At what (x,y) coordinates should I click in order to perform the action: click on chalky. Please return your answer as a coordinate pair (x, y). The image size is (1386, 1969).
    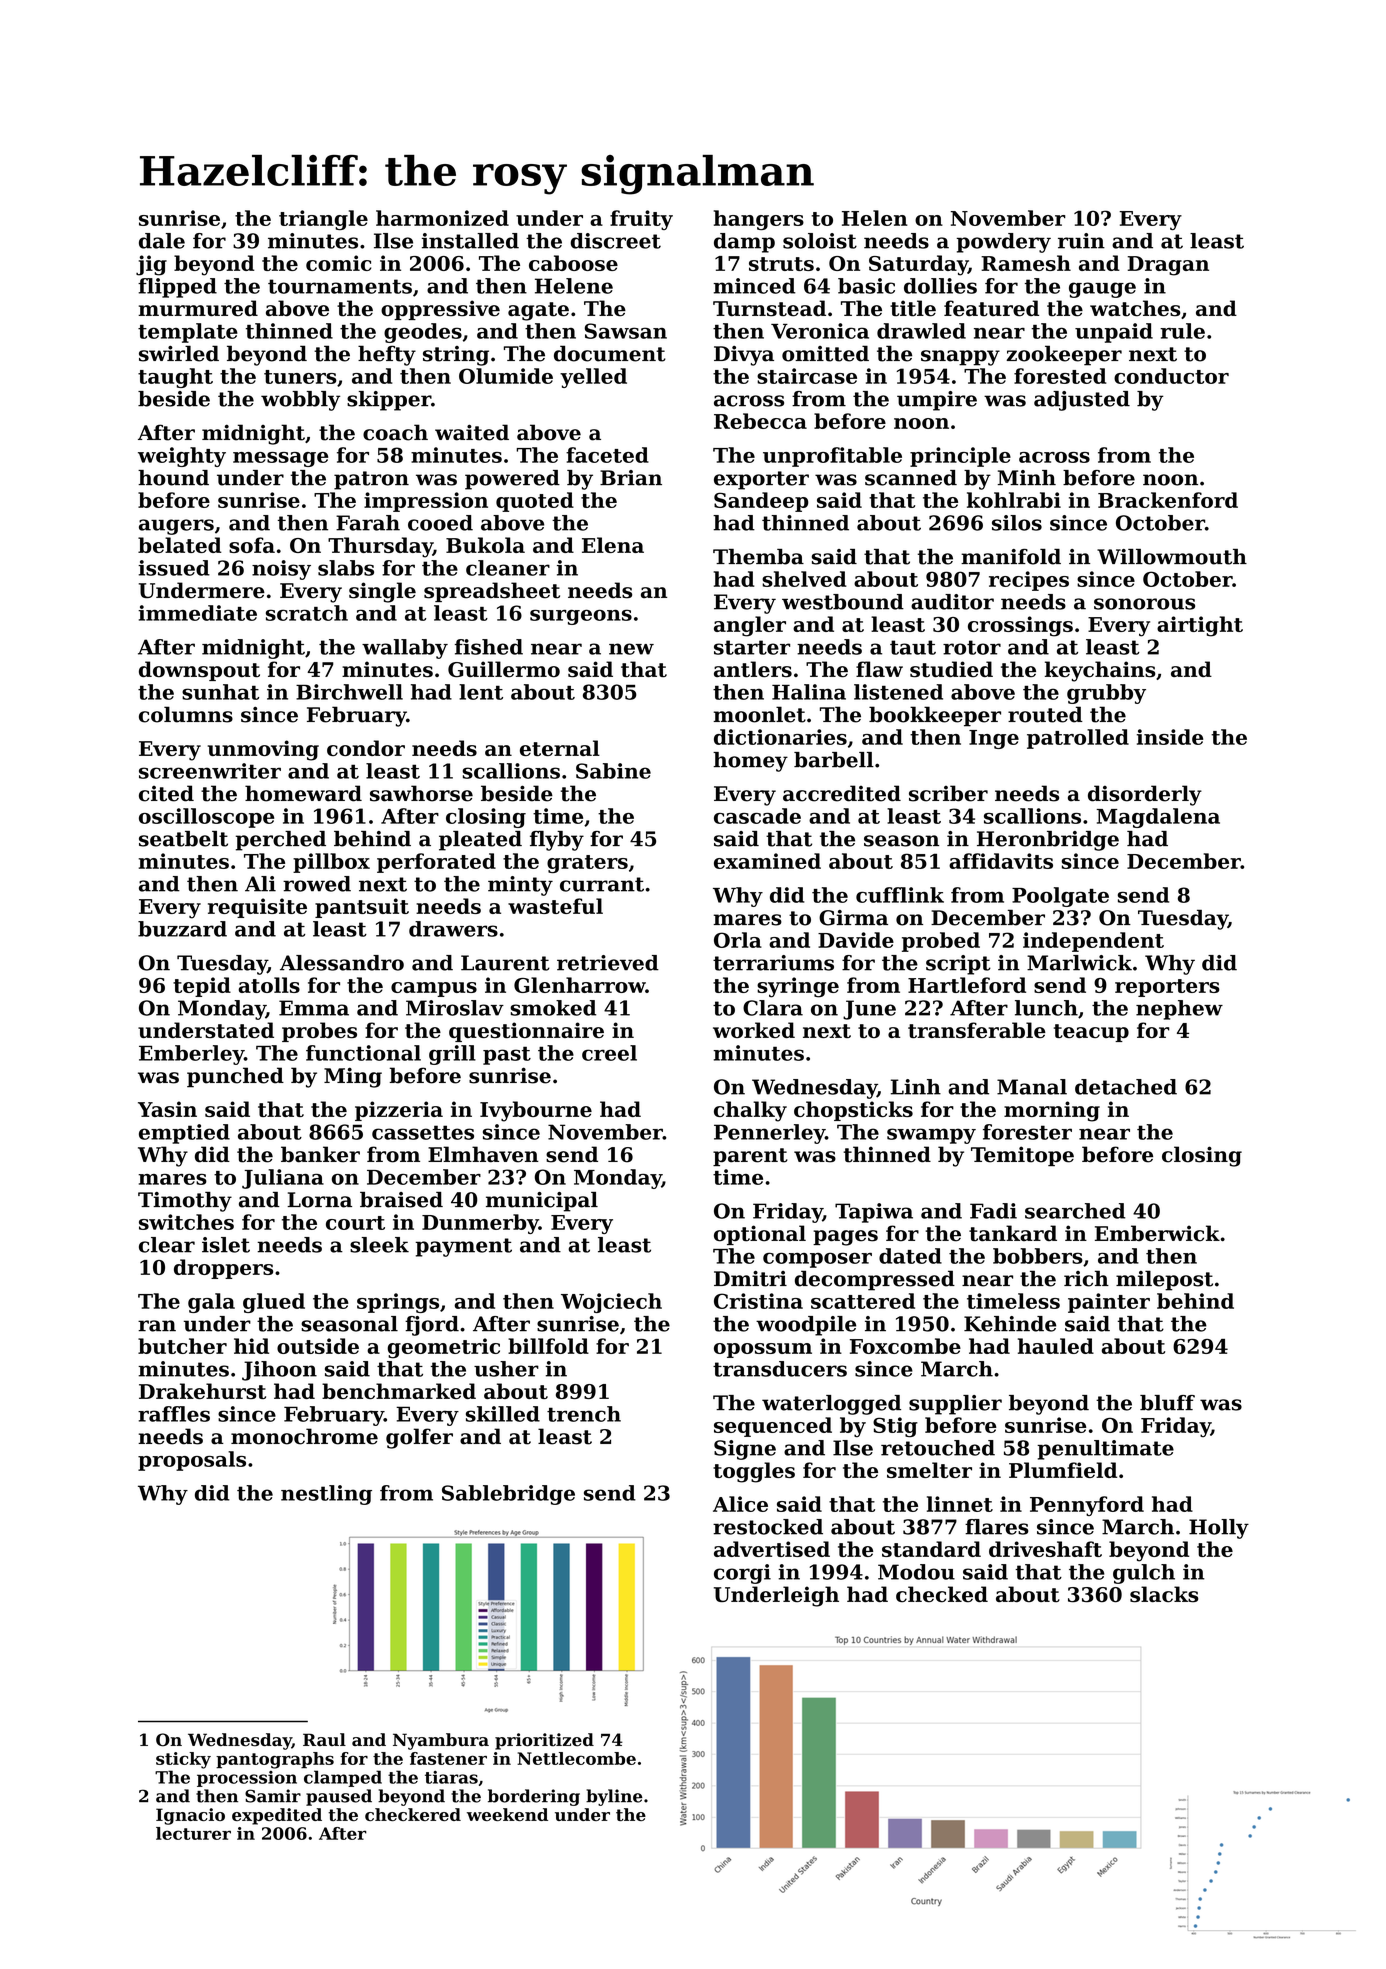
    Looking at the image, I should click on (750, 1111).
